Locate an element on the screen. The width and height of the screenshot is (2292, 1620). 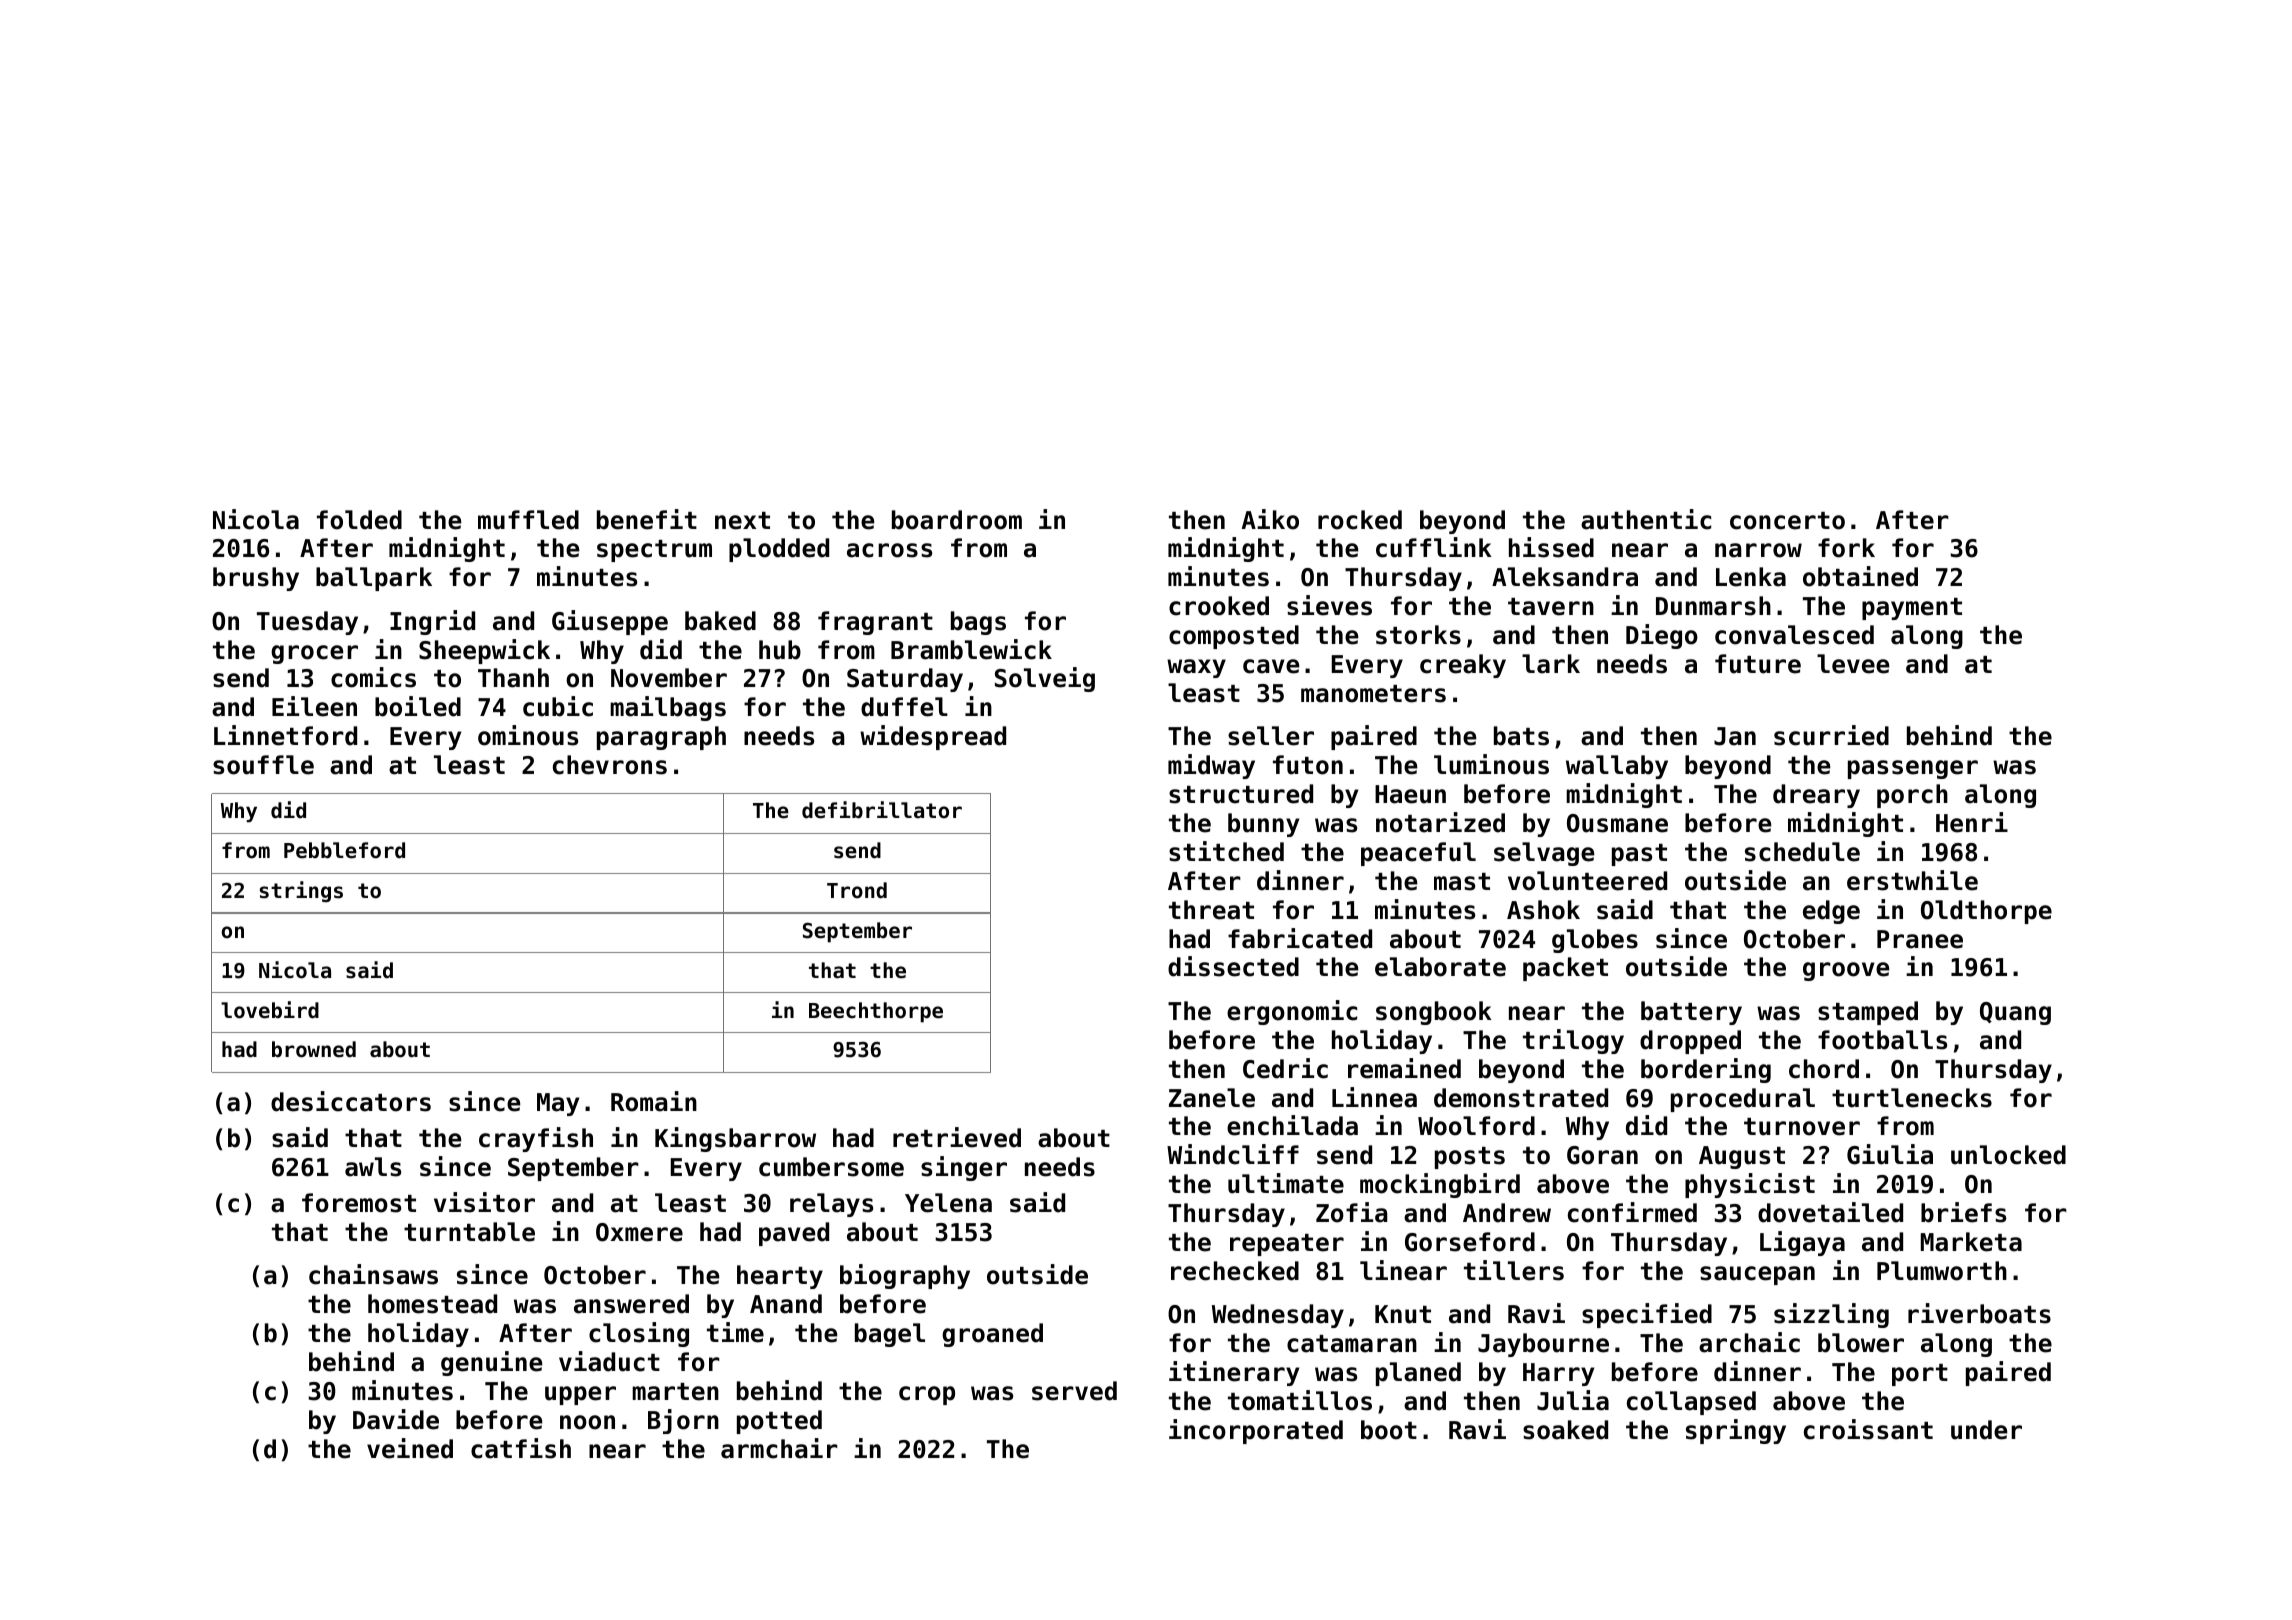
bagel is located at coordinates (890, 1335).
